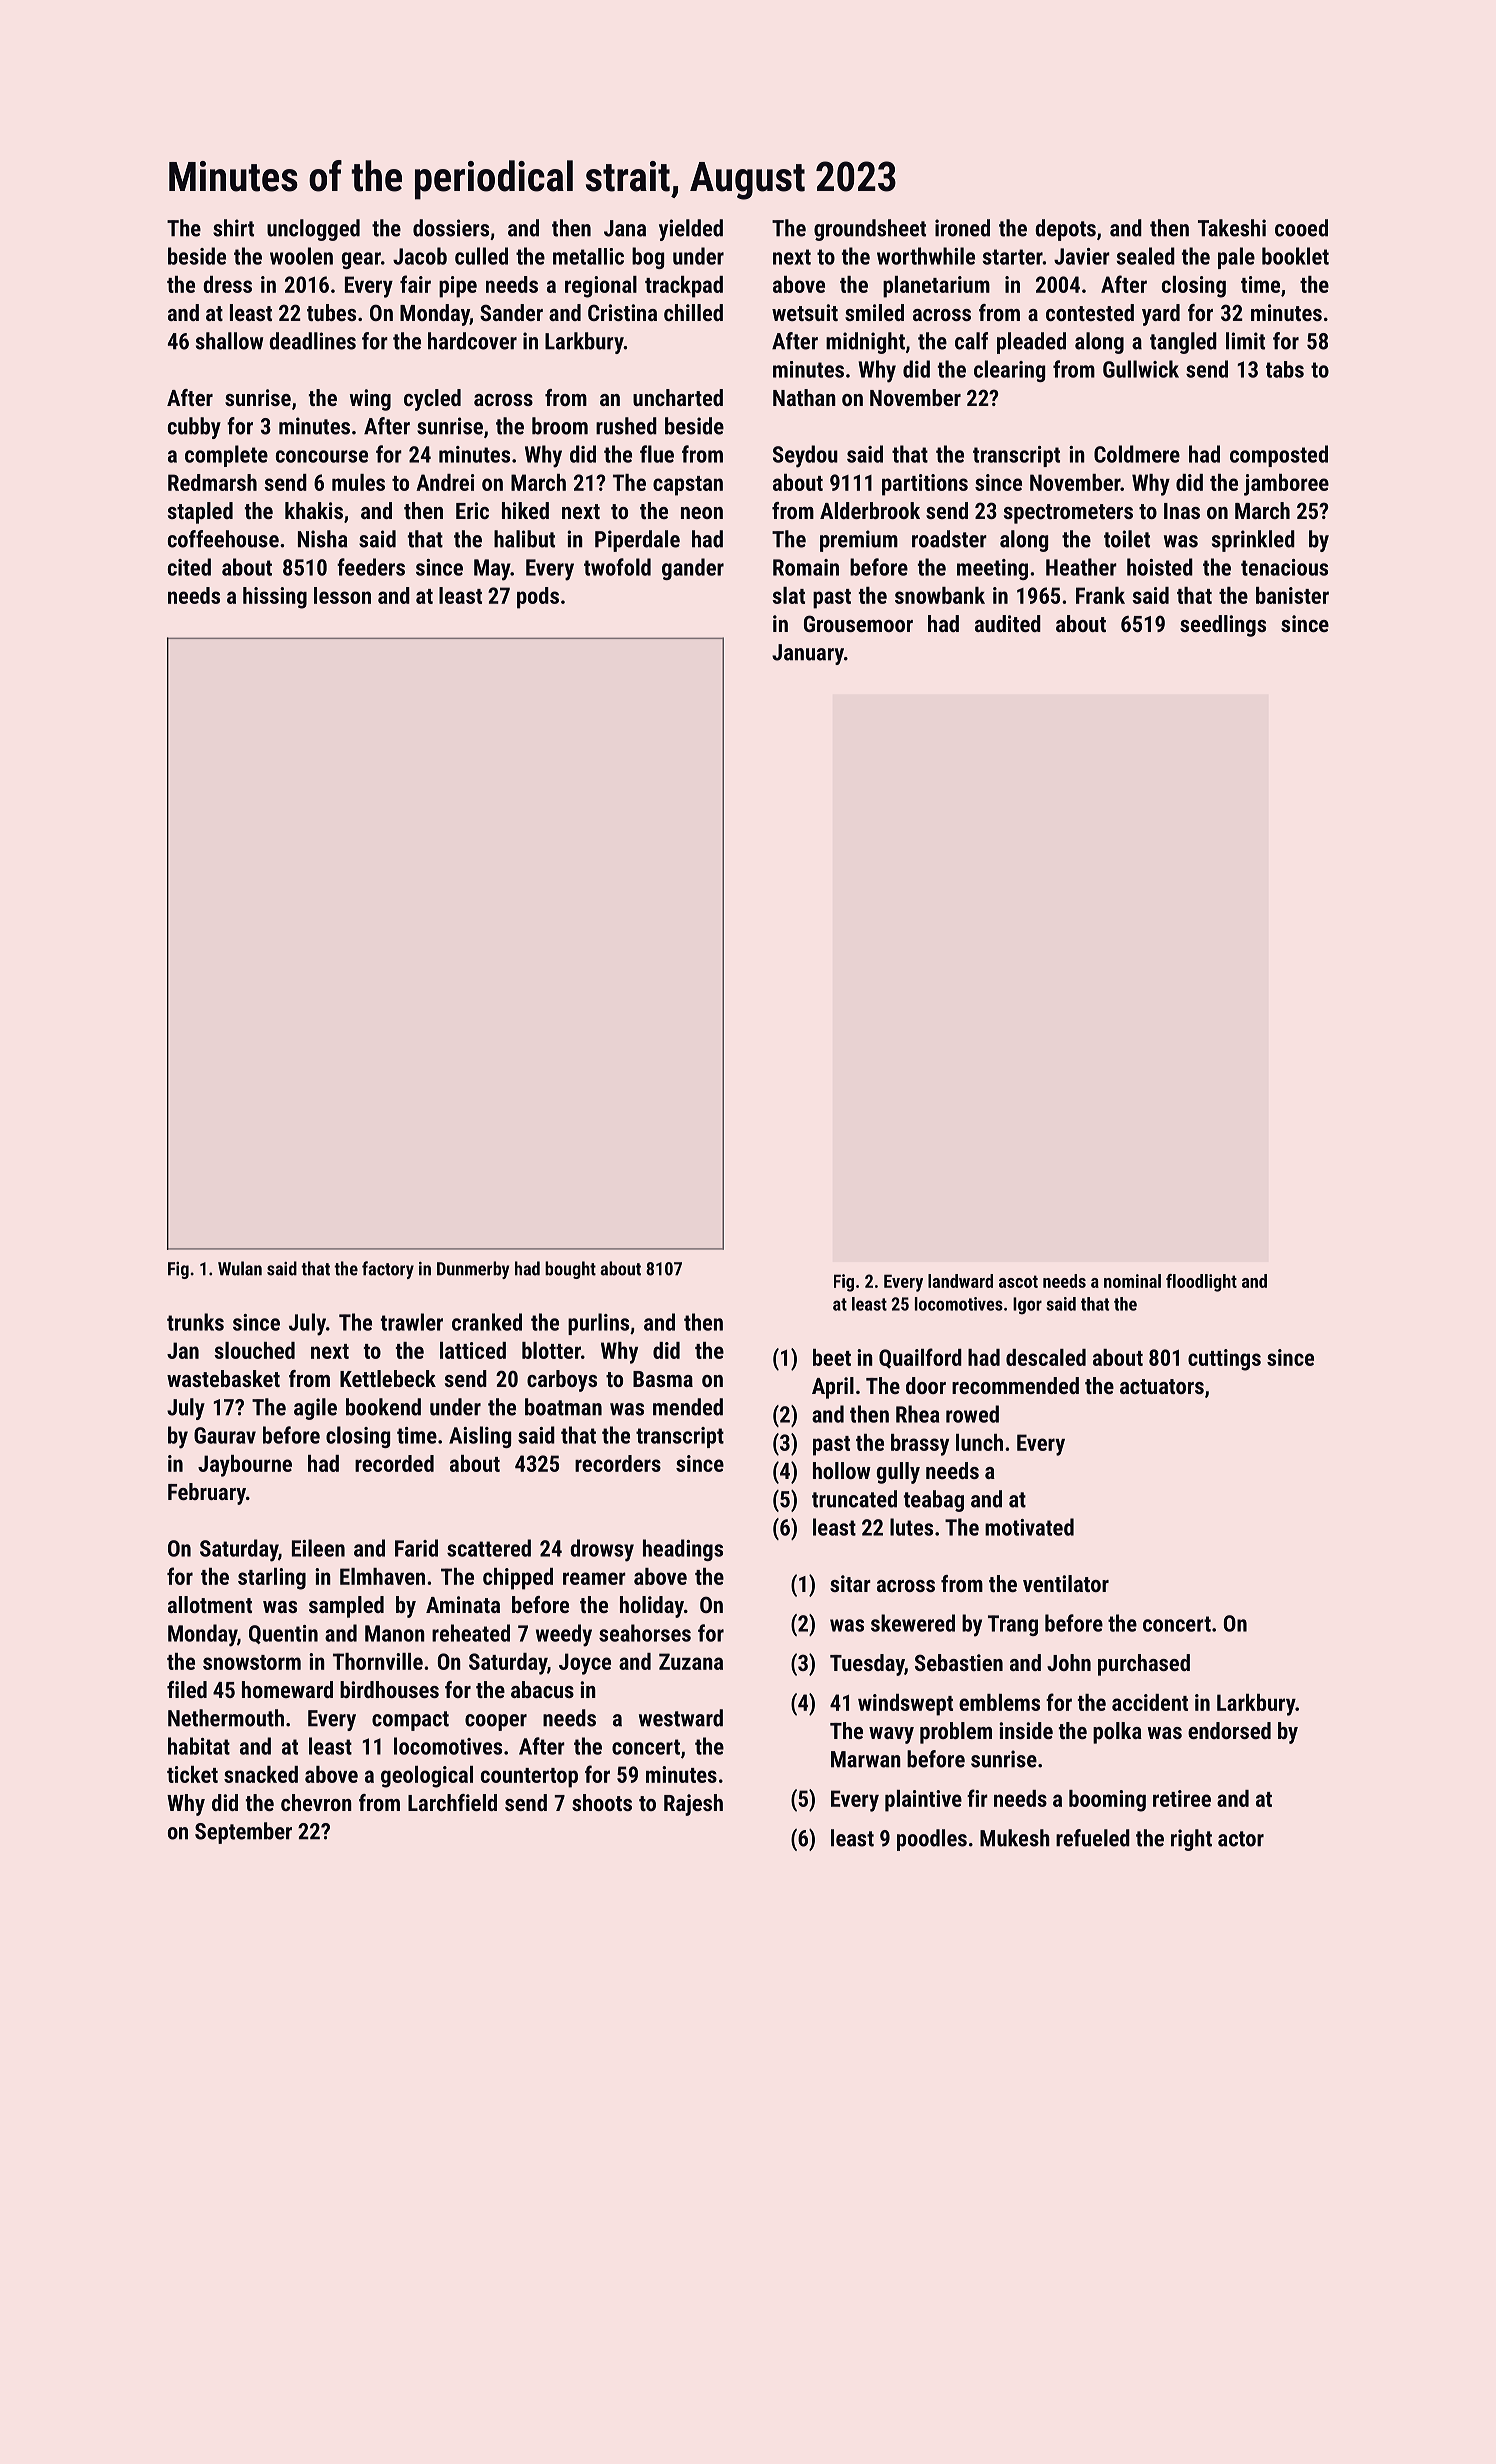 The height and width of the screenshot is (2464, 1496). What do you see at coordinates (932, 1840) in the screenshot?
I see `poodles` at bounding box center [932, 1840].
